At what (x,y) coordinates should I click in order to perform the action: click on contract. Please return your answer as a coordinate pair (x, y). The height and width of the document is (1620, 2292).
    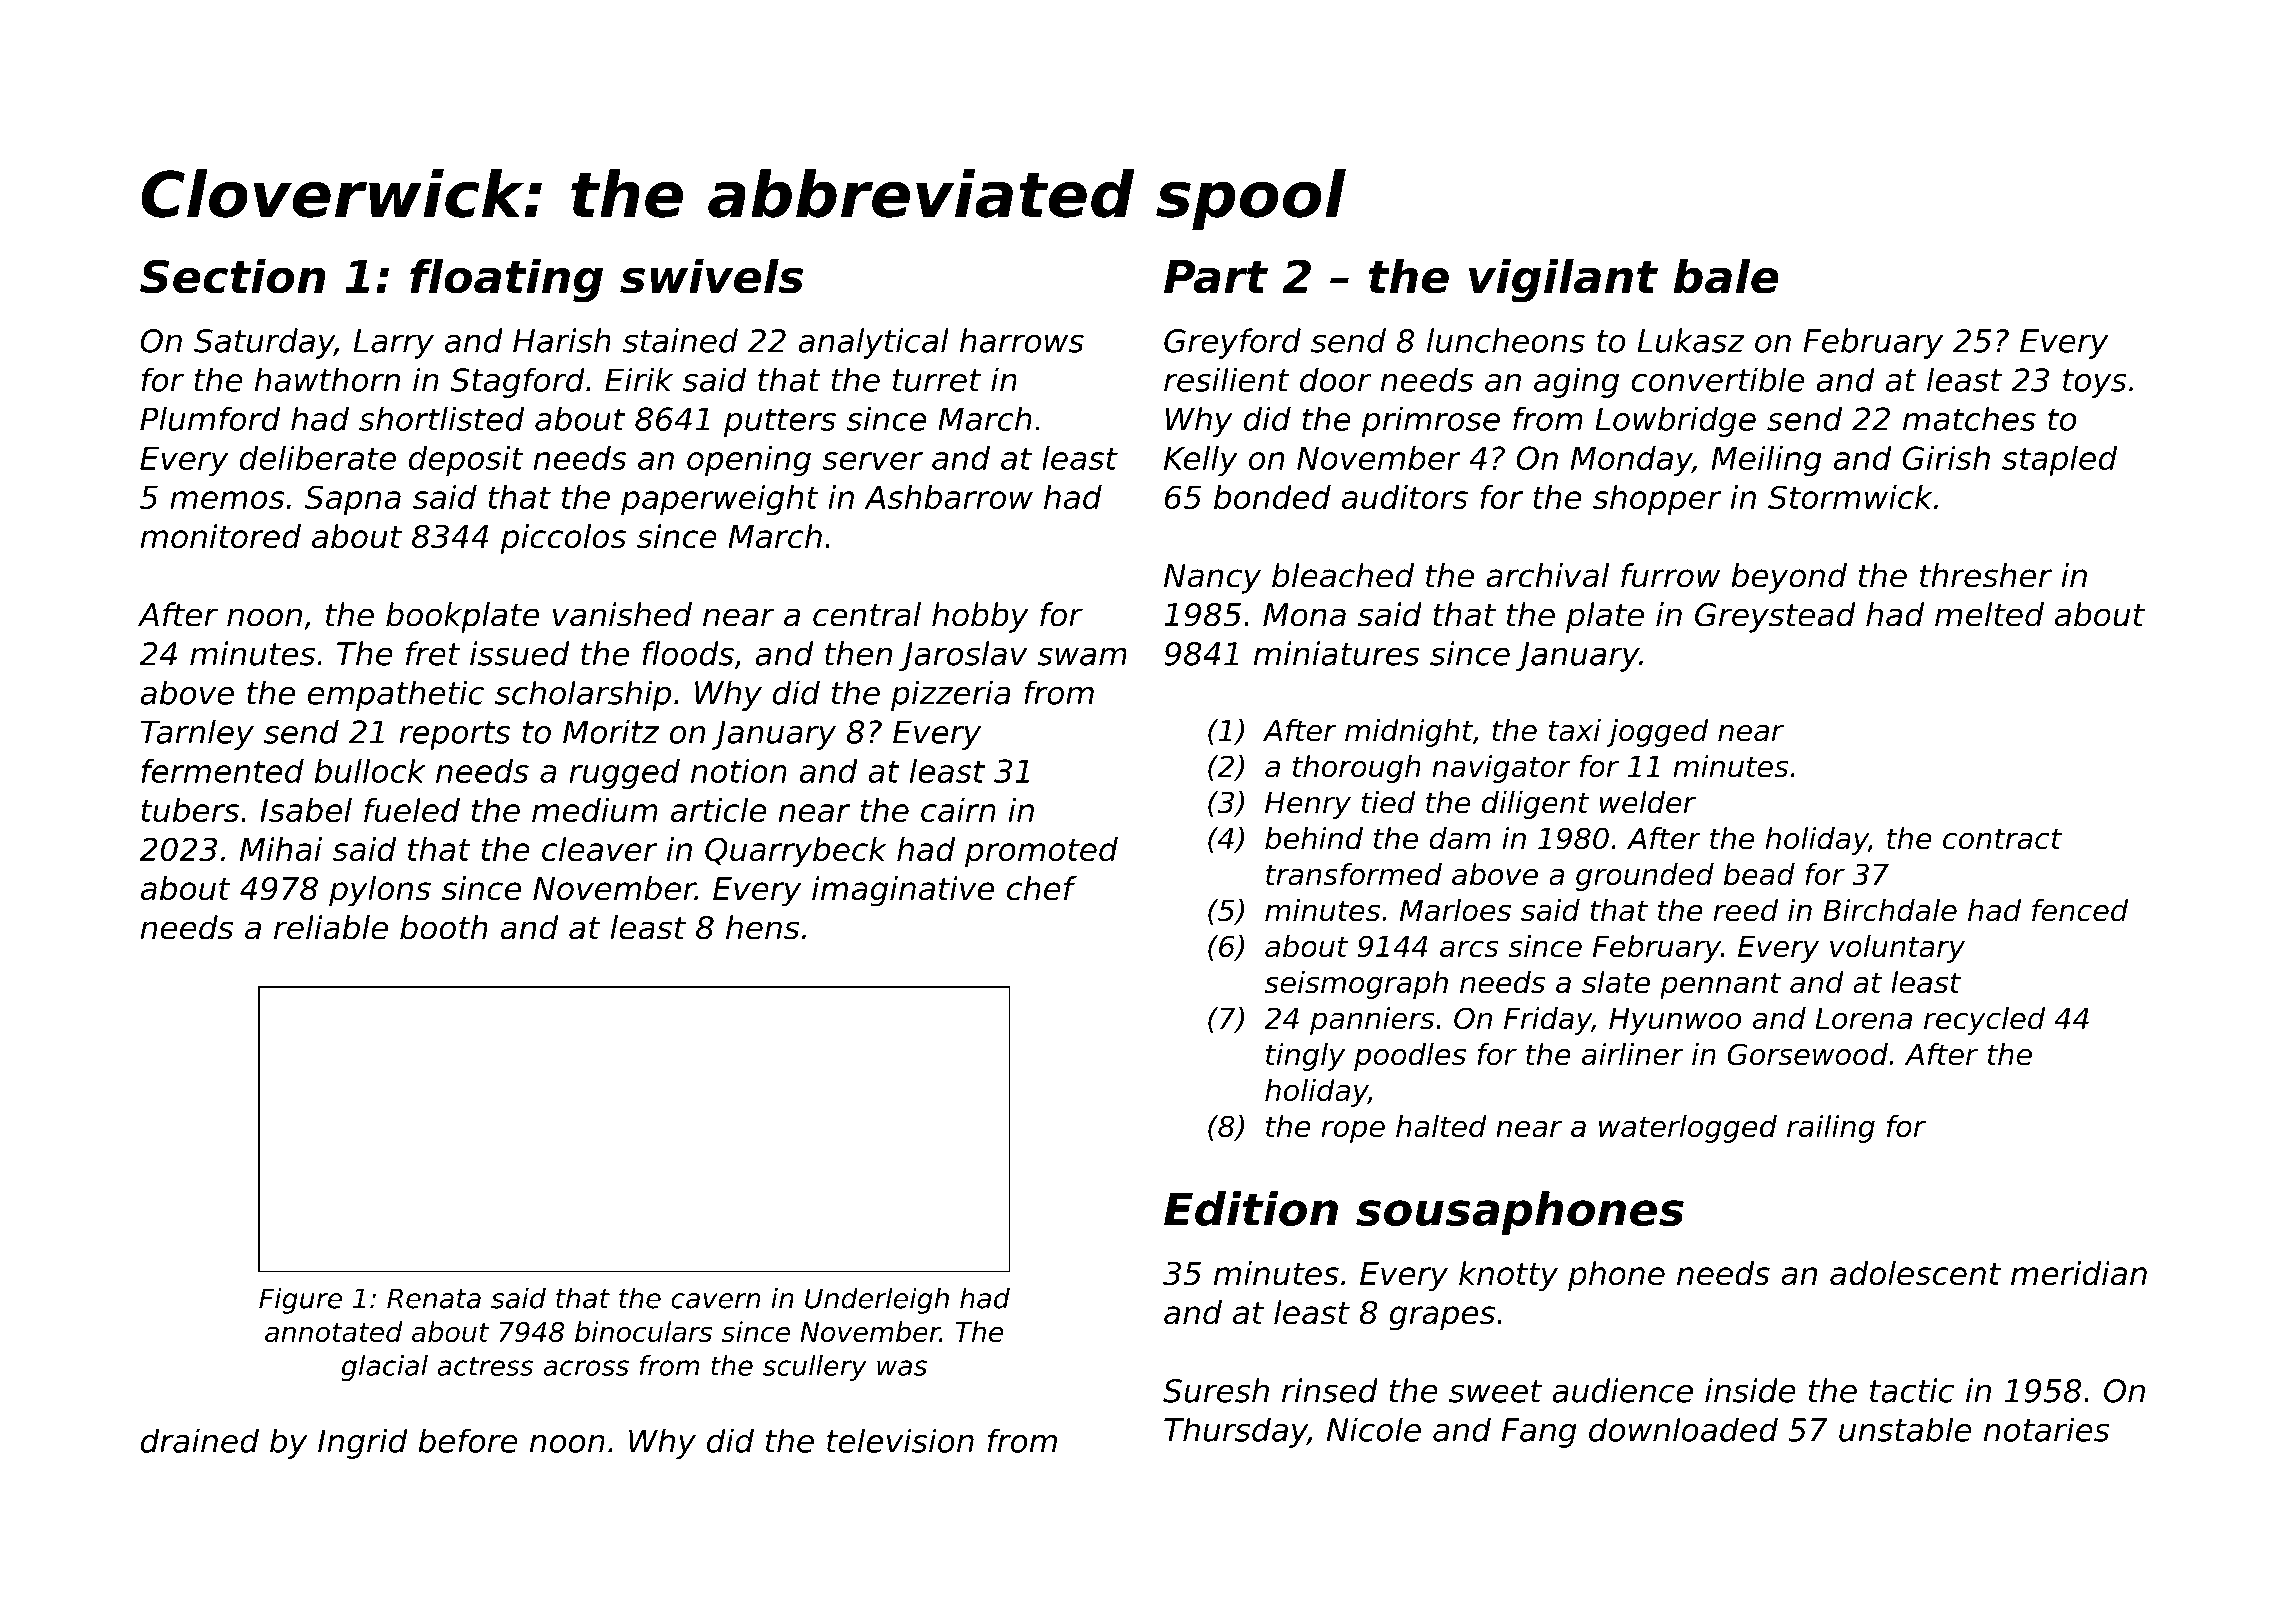
    Looking at the image, I should click on (2002, 839).
